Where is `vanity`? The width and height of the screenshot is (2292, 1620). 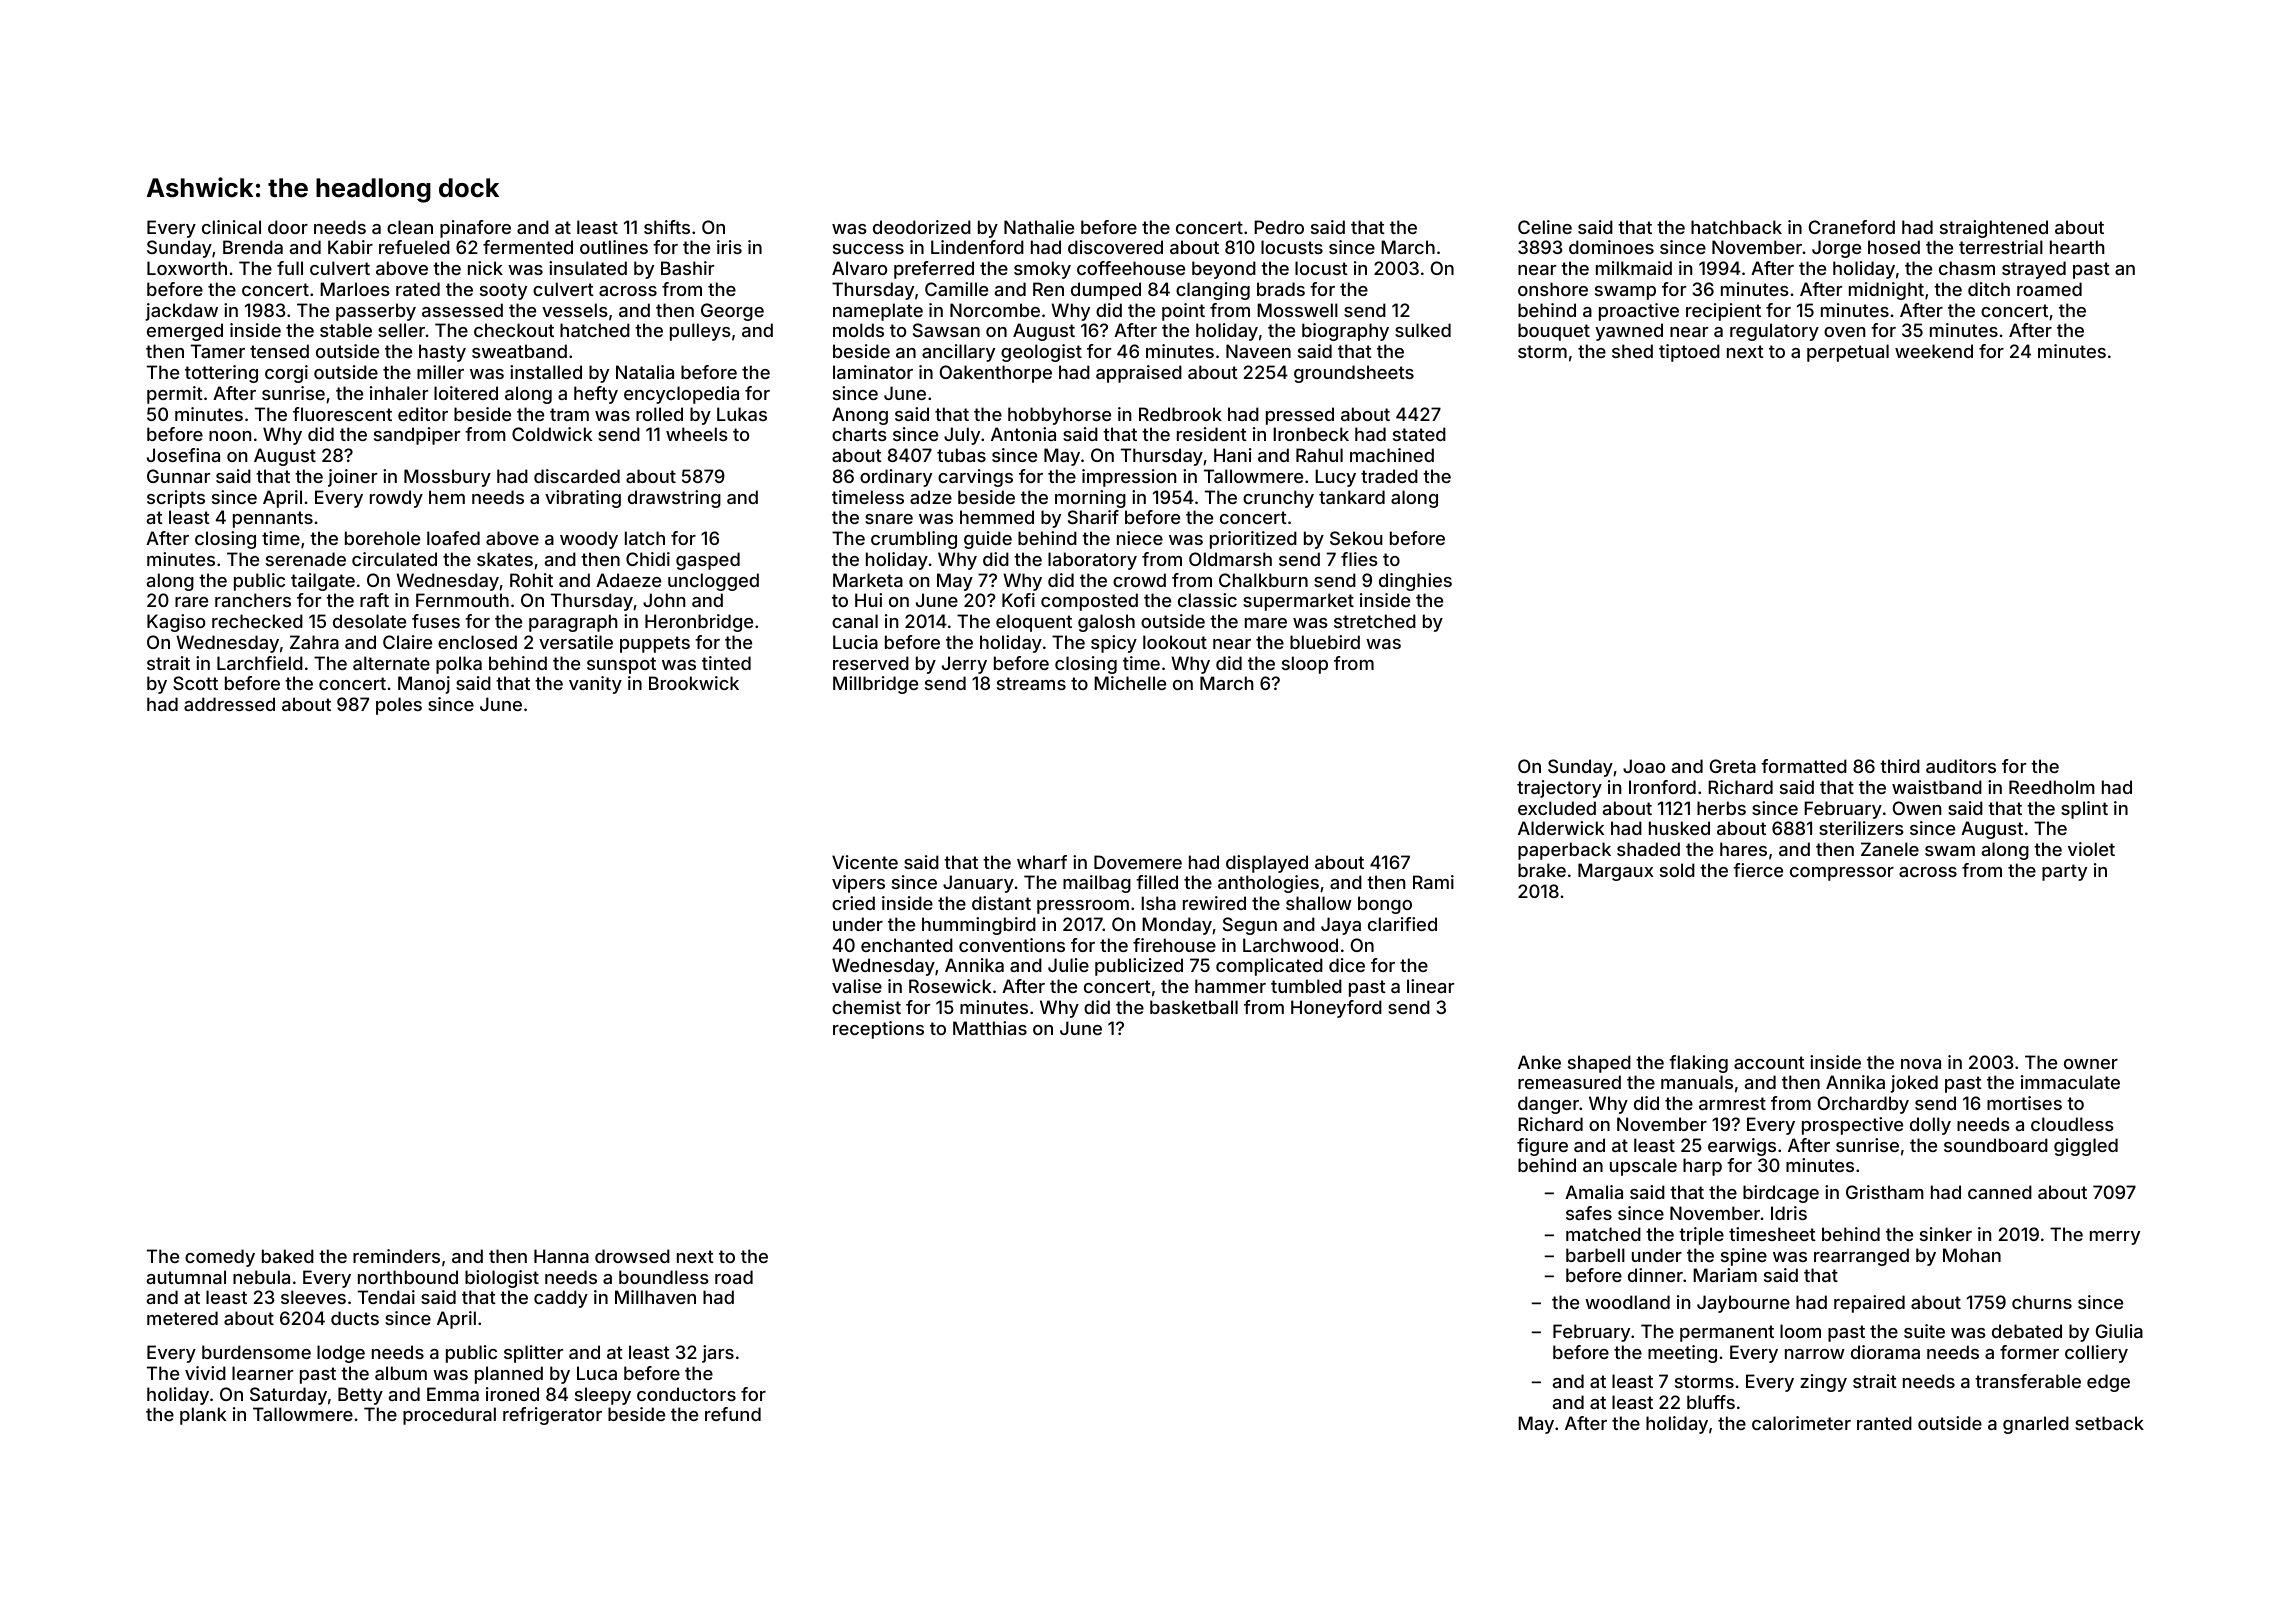
vanity is located at coordinates (595, 685).
